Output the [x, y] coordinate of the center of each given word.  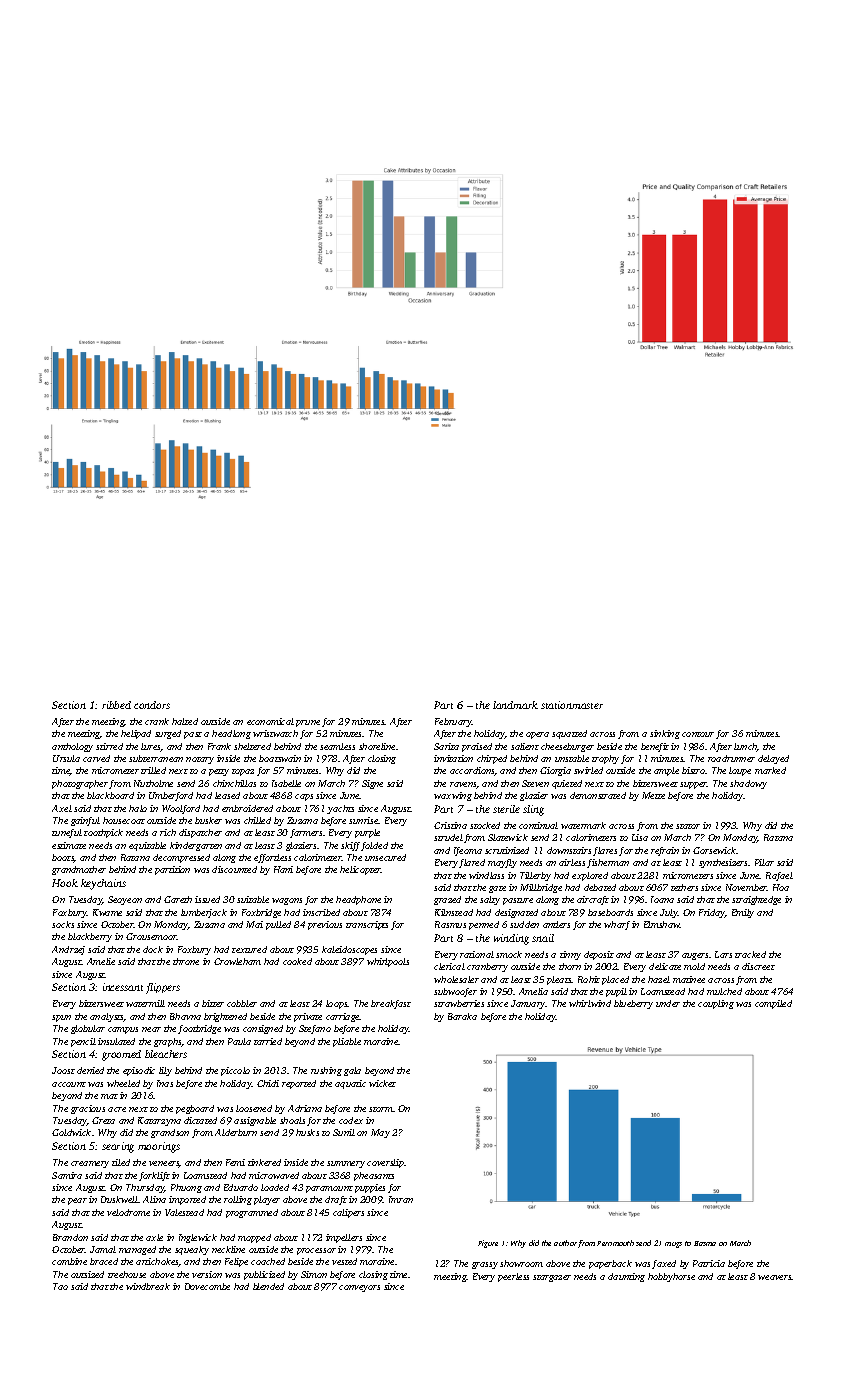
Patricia [709, 1263]
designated [516, 913]
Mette [653, 795]
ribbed [116, 705]
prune [308, 723]
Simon [314, 1274]
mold [694, 966]
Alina [154, 1199]
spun [61, 1018]
